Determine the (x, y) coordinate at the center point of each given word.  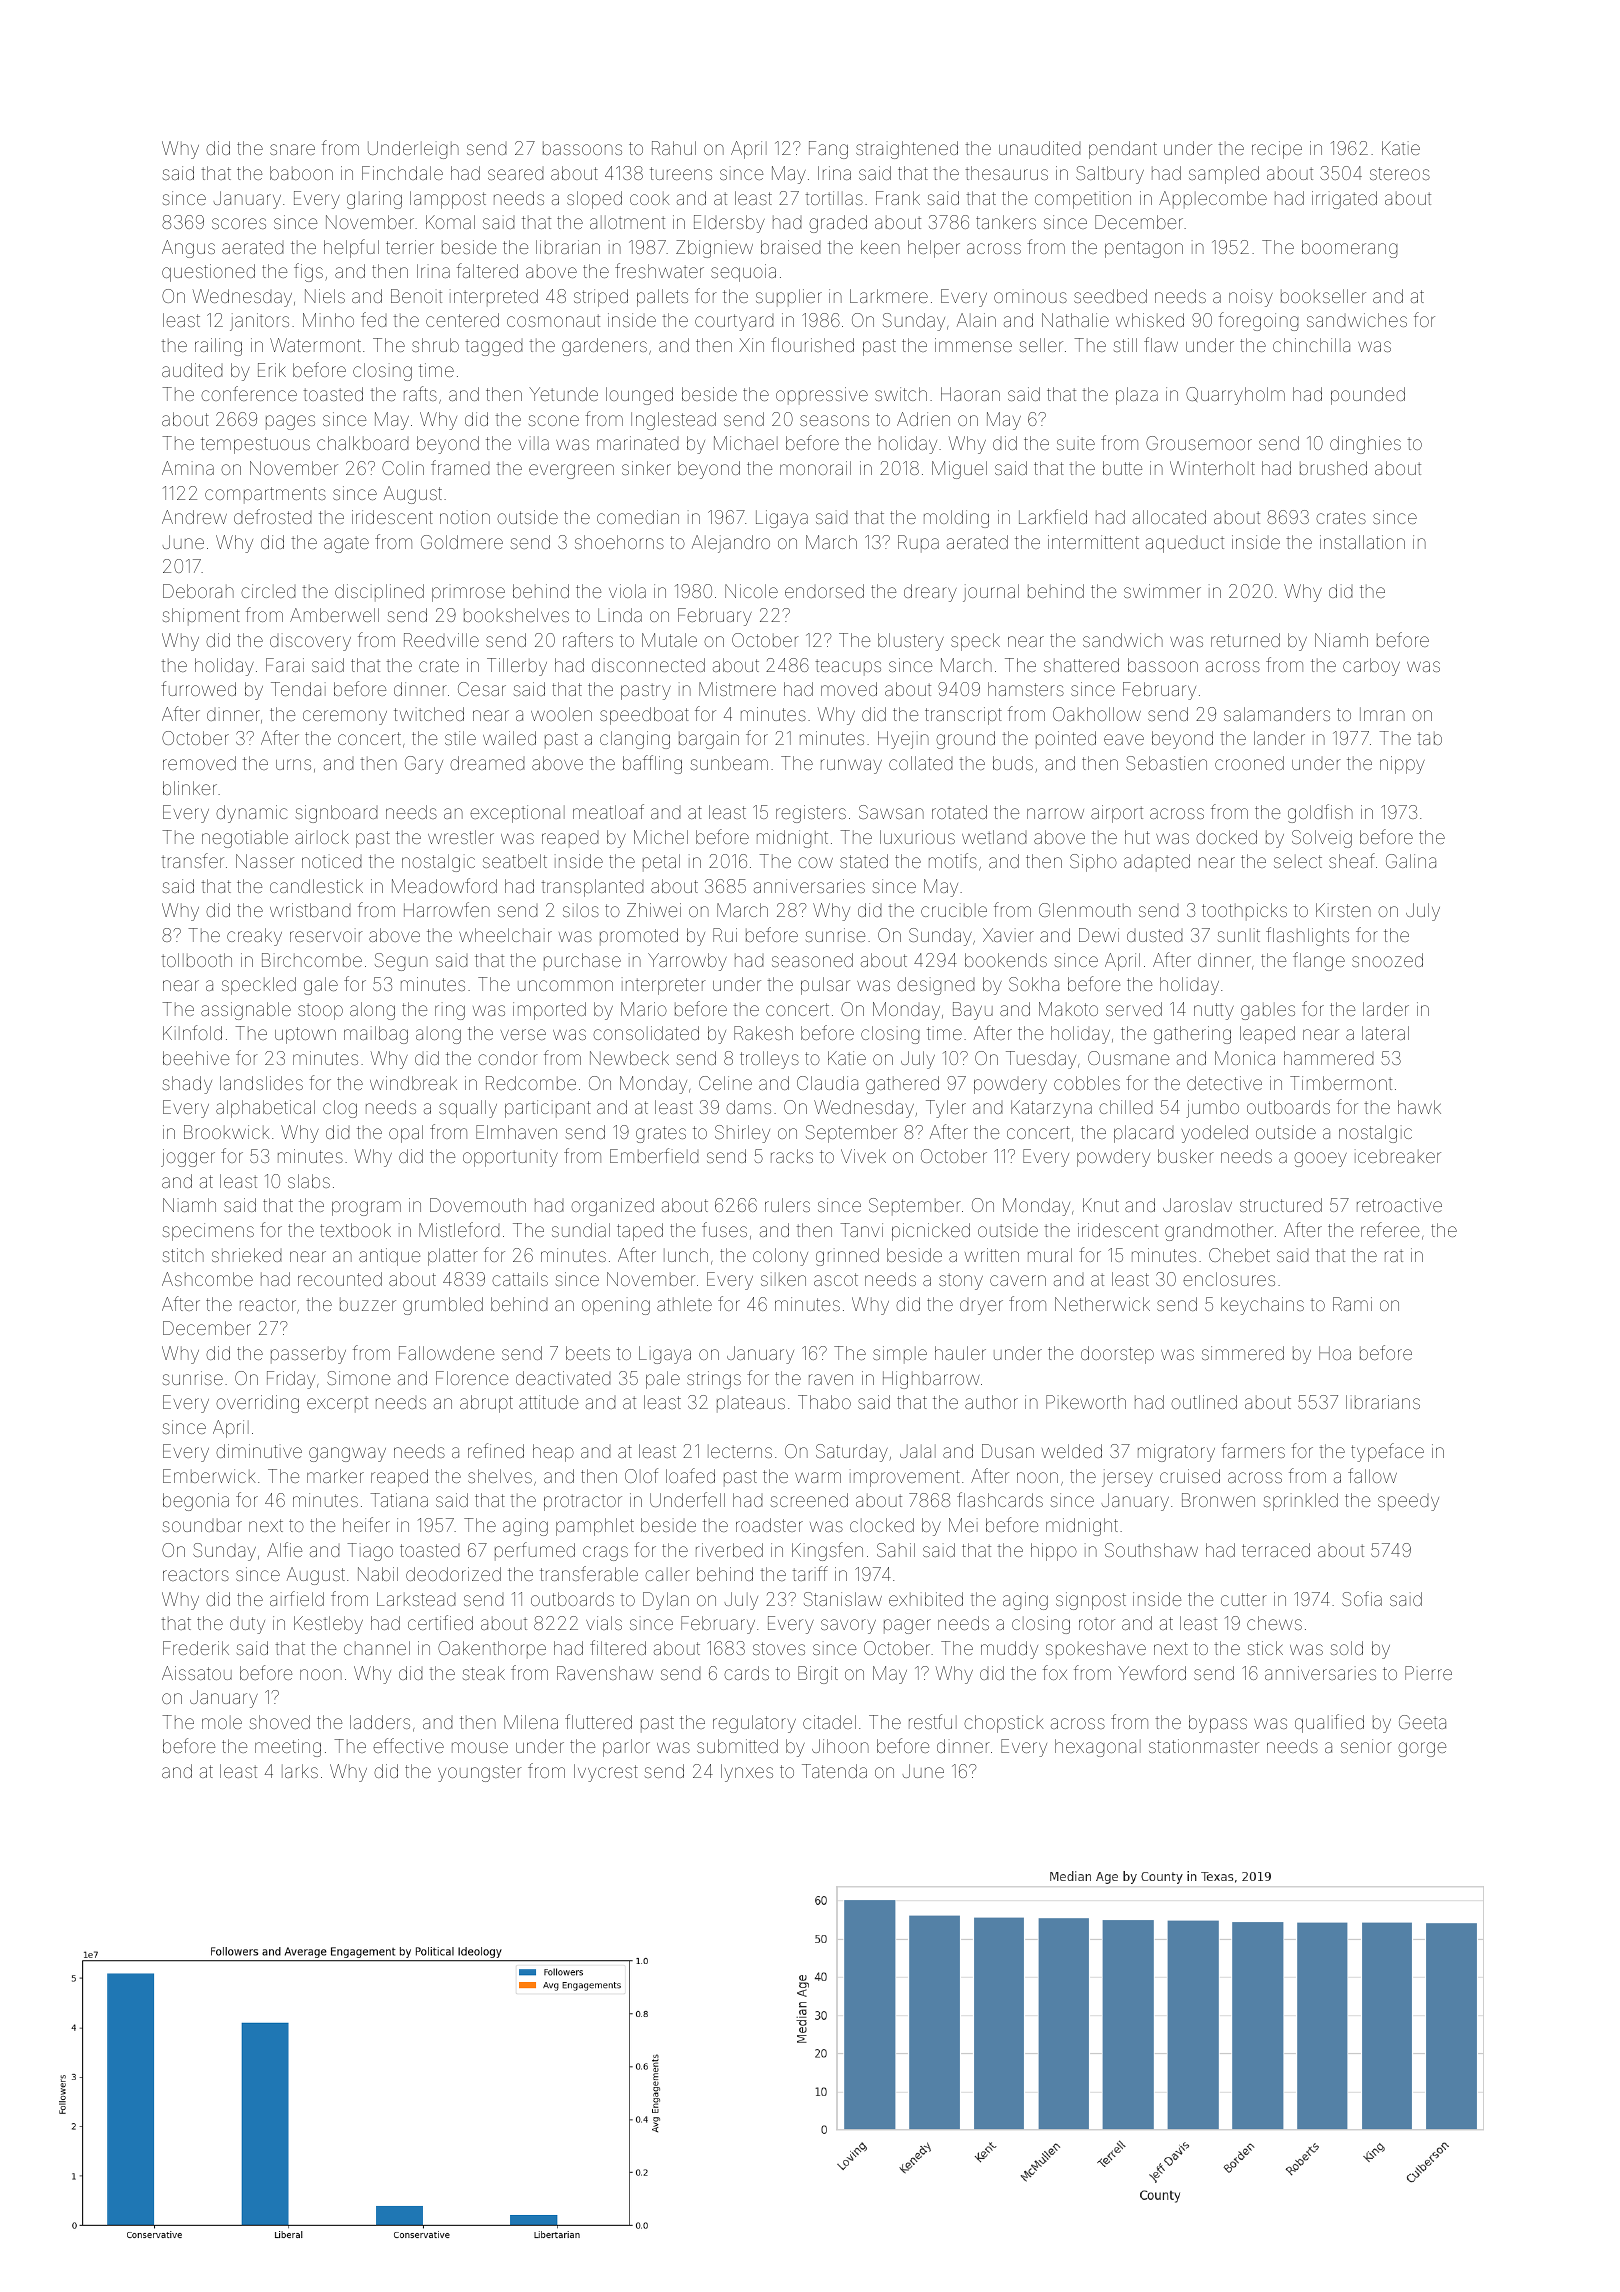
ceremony (345, 717)
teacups (848, 667)
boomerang (1349, 249)
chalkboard (362, 443)
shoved (280, 1722)
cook (649, 198)
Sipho (1093, 863)
